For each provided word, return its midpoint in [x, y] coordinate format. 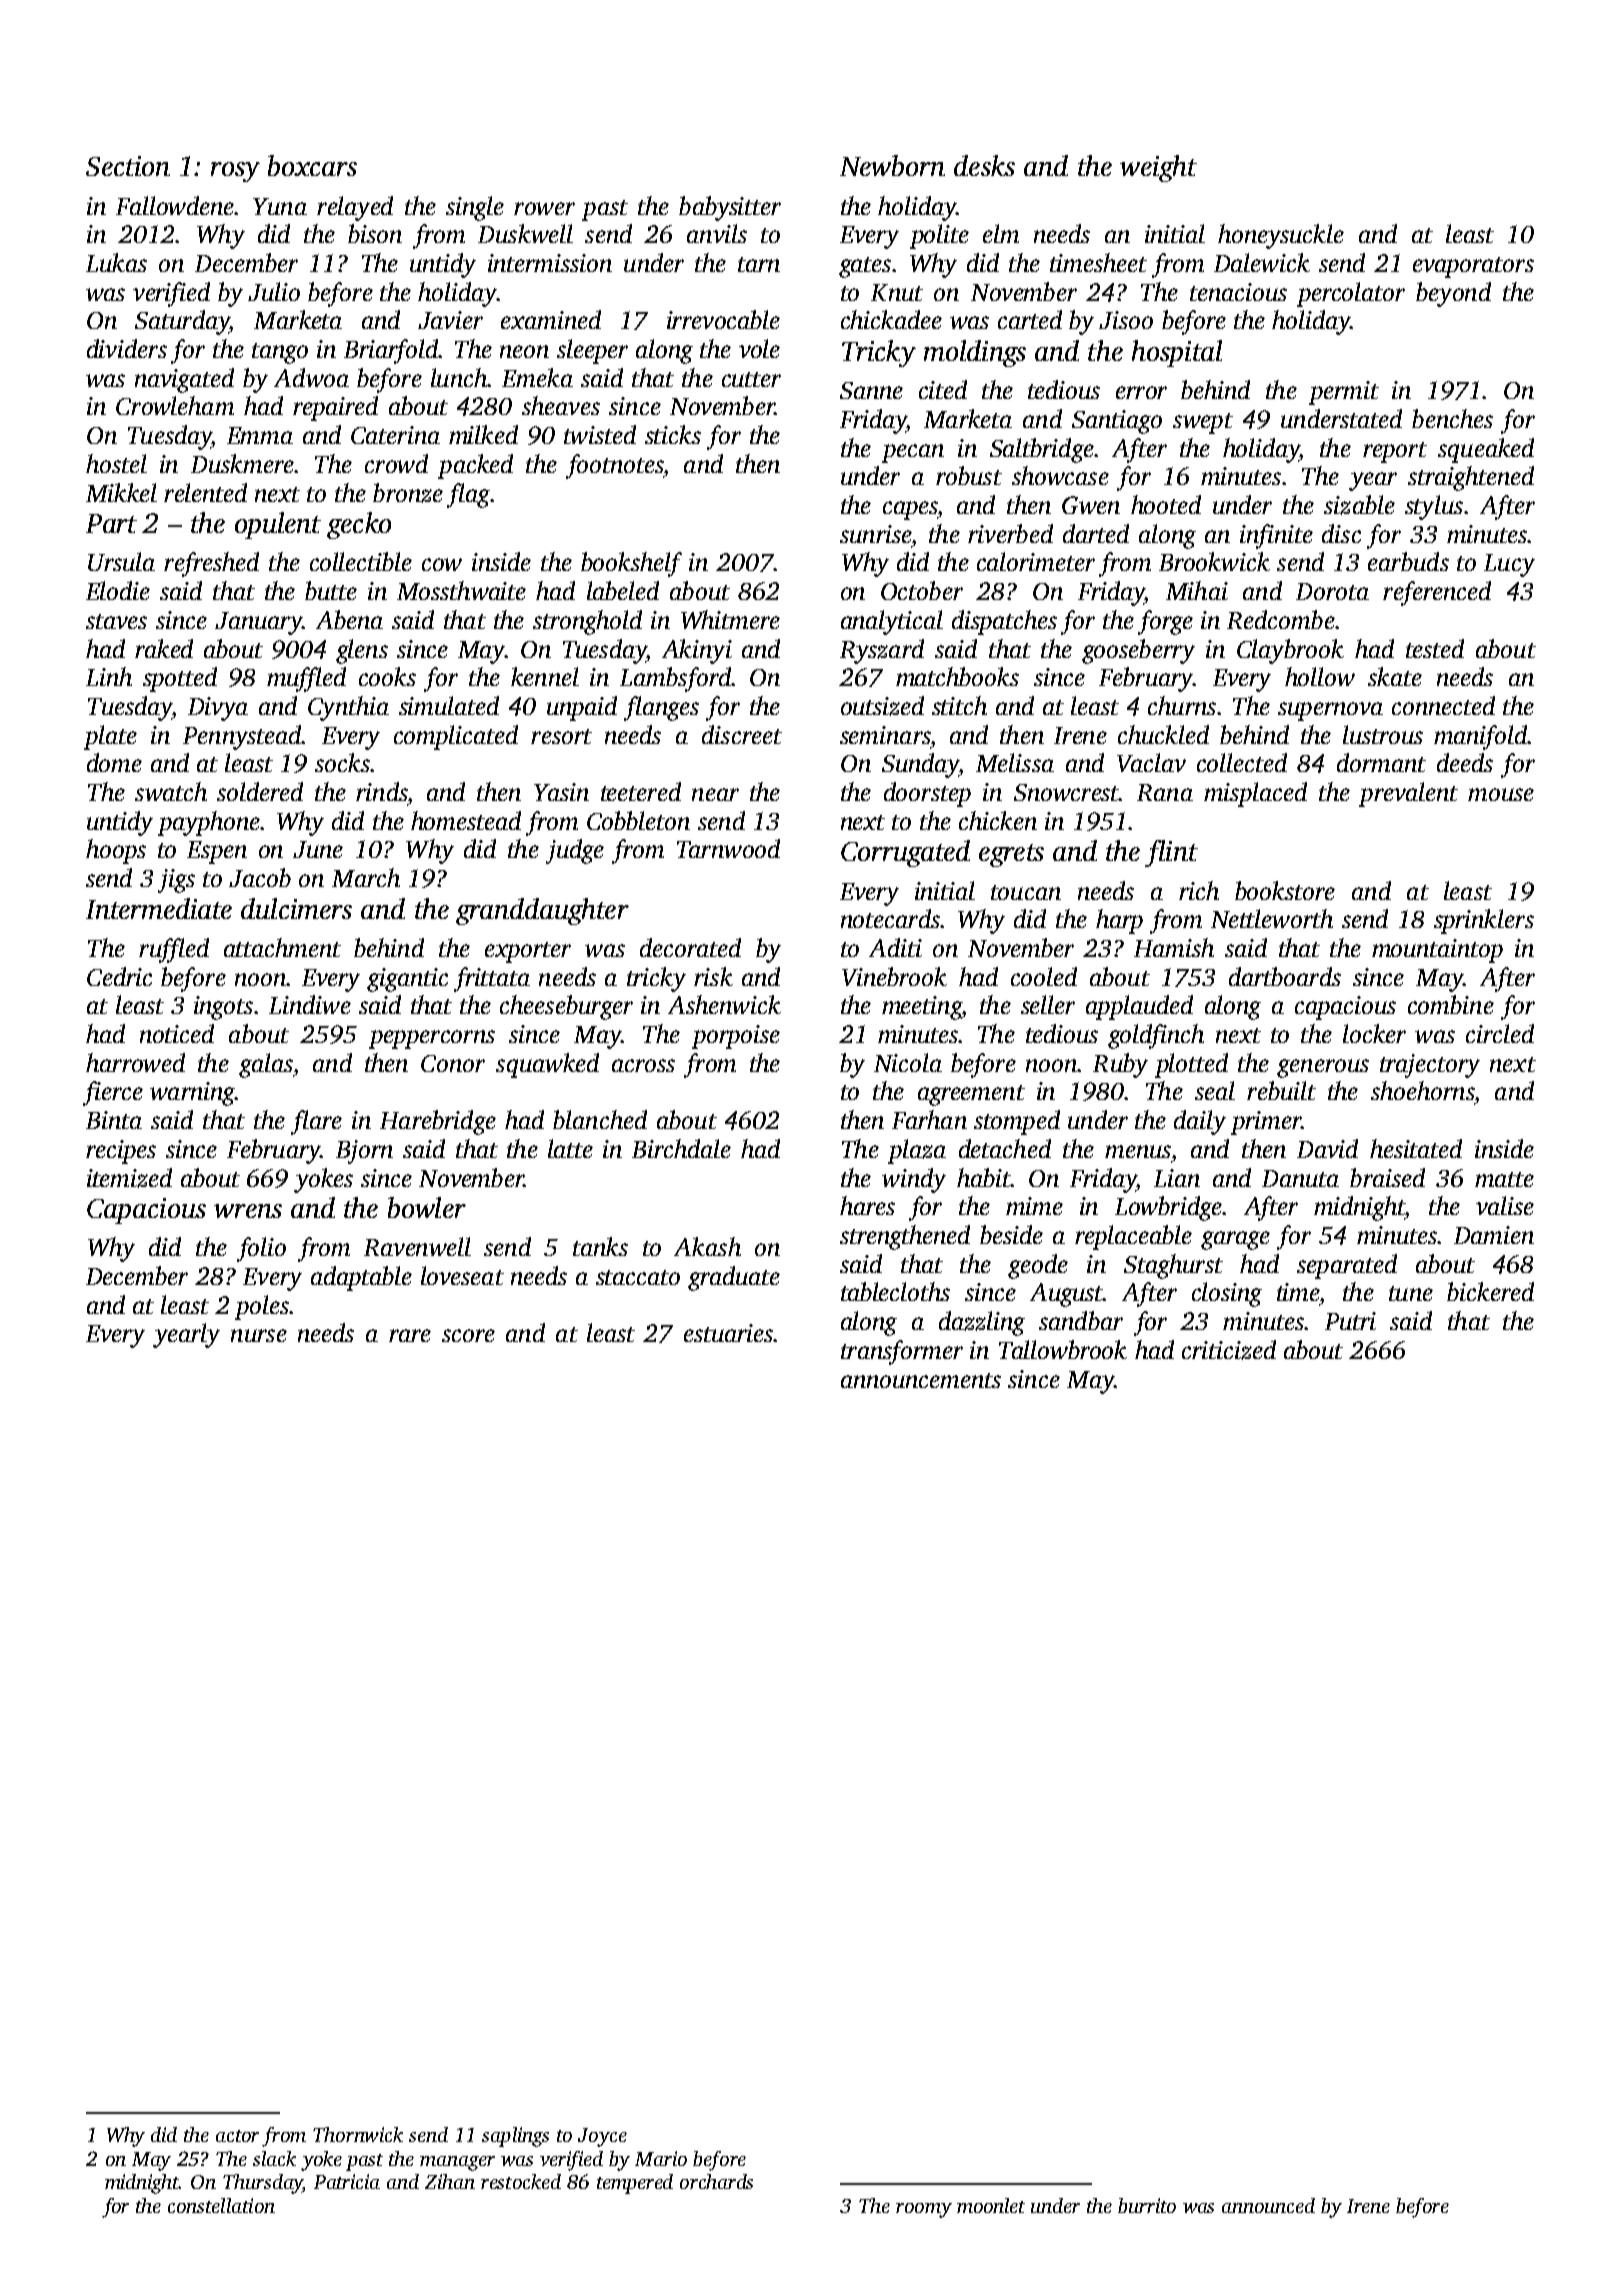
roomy [924, 2210]
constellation [221, 2205]
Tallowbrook [1063, 1349]
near [715, 794]
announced [1268, 2205]
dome [114, 762]
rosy [235, 172]
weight [1158, 168]
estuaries [728, 1333]
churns [1182, 705]
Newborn [892, 165]
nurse [259, 1335]
